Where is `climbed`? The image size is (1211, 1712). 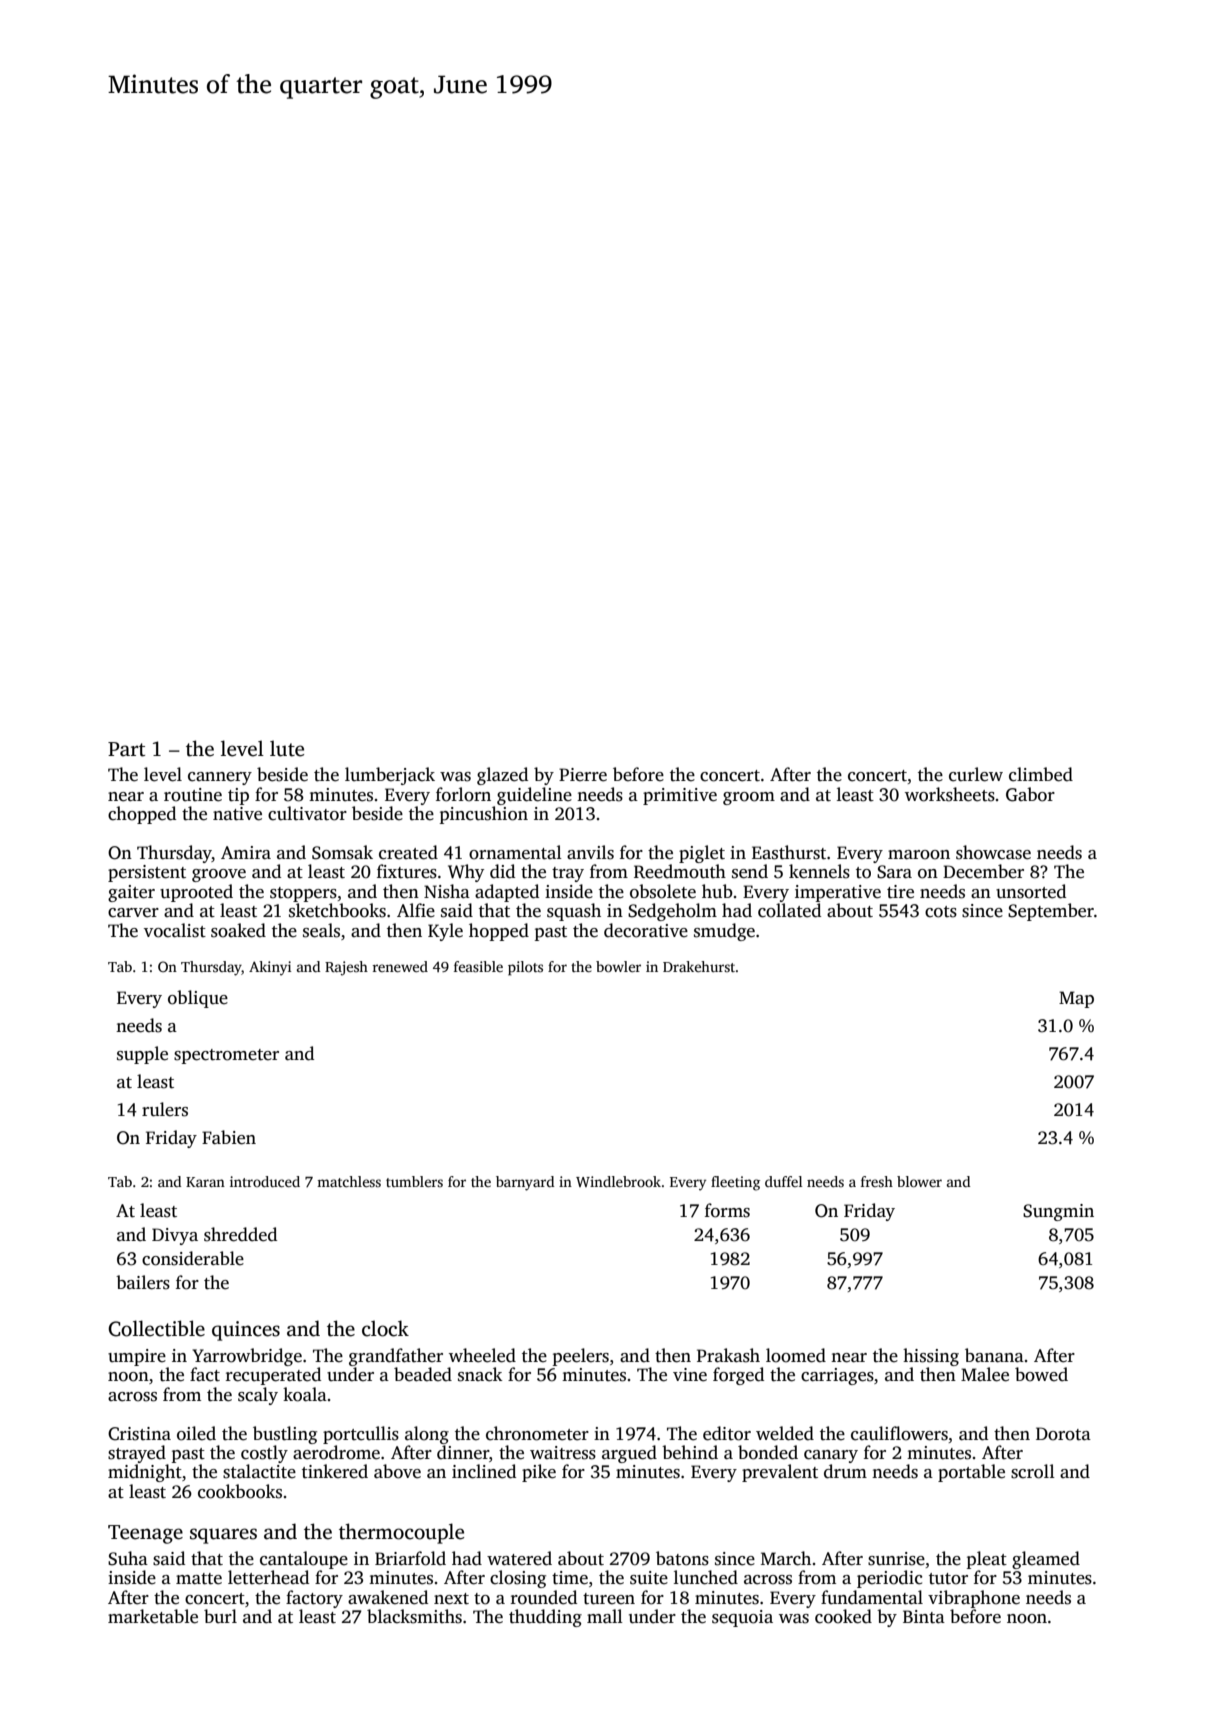
climbed is located at coordinates (1041, 774).
